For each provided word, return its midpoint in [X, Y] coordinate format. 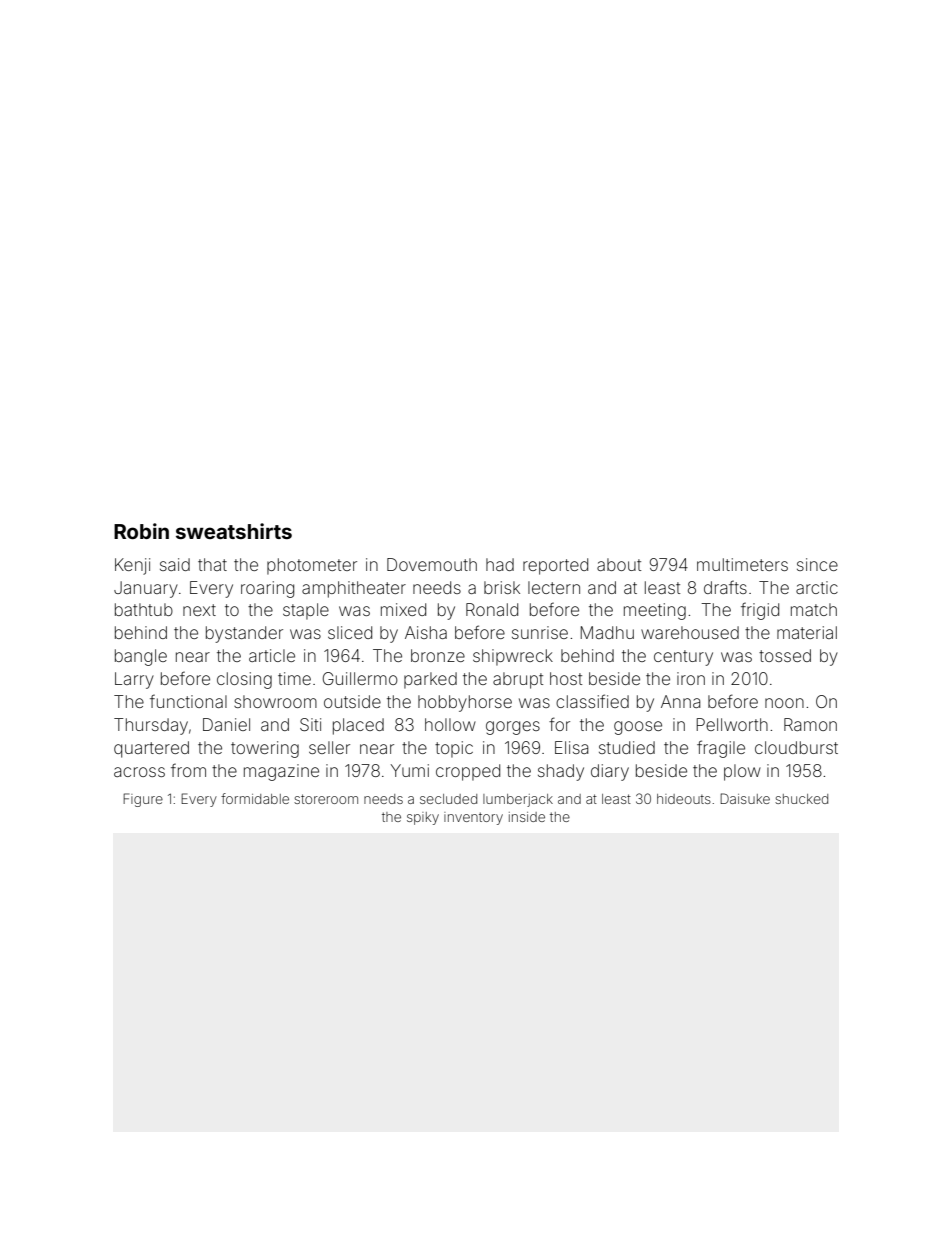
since [817, 564]
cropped [468, 772]
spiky [423, 818]
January [146, 589]
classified [592, 701]
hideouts [684, 799]
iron [691, 678]
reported [555, 566]
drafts [725, 587]
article [272, 655]
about [619, 564]
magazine [281, 772]
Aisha [426, 632]
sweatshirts [234, 531]
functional [188, 701]
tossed [785, 655]
